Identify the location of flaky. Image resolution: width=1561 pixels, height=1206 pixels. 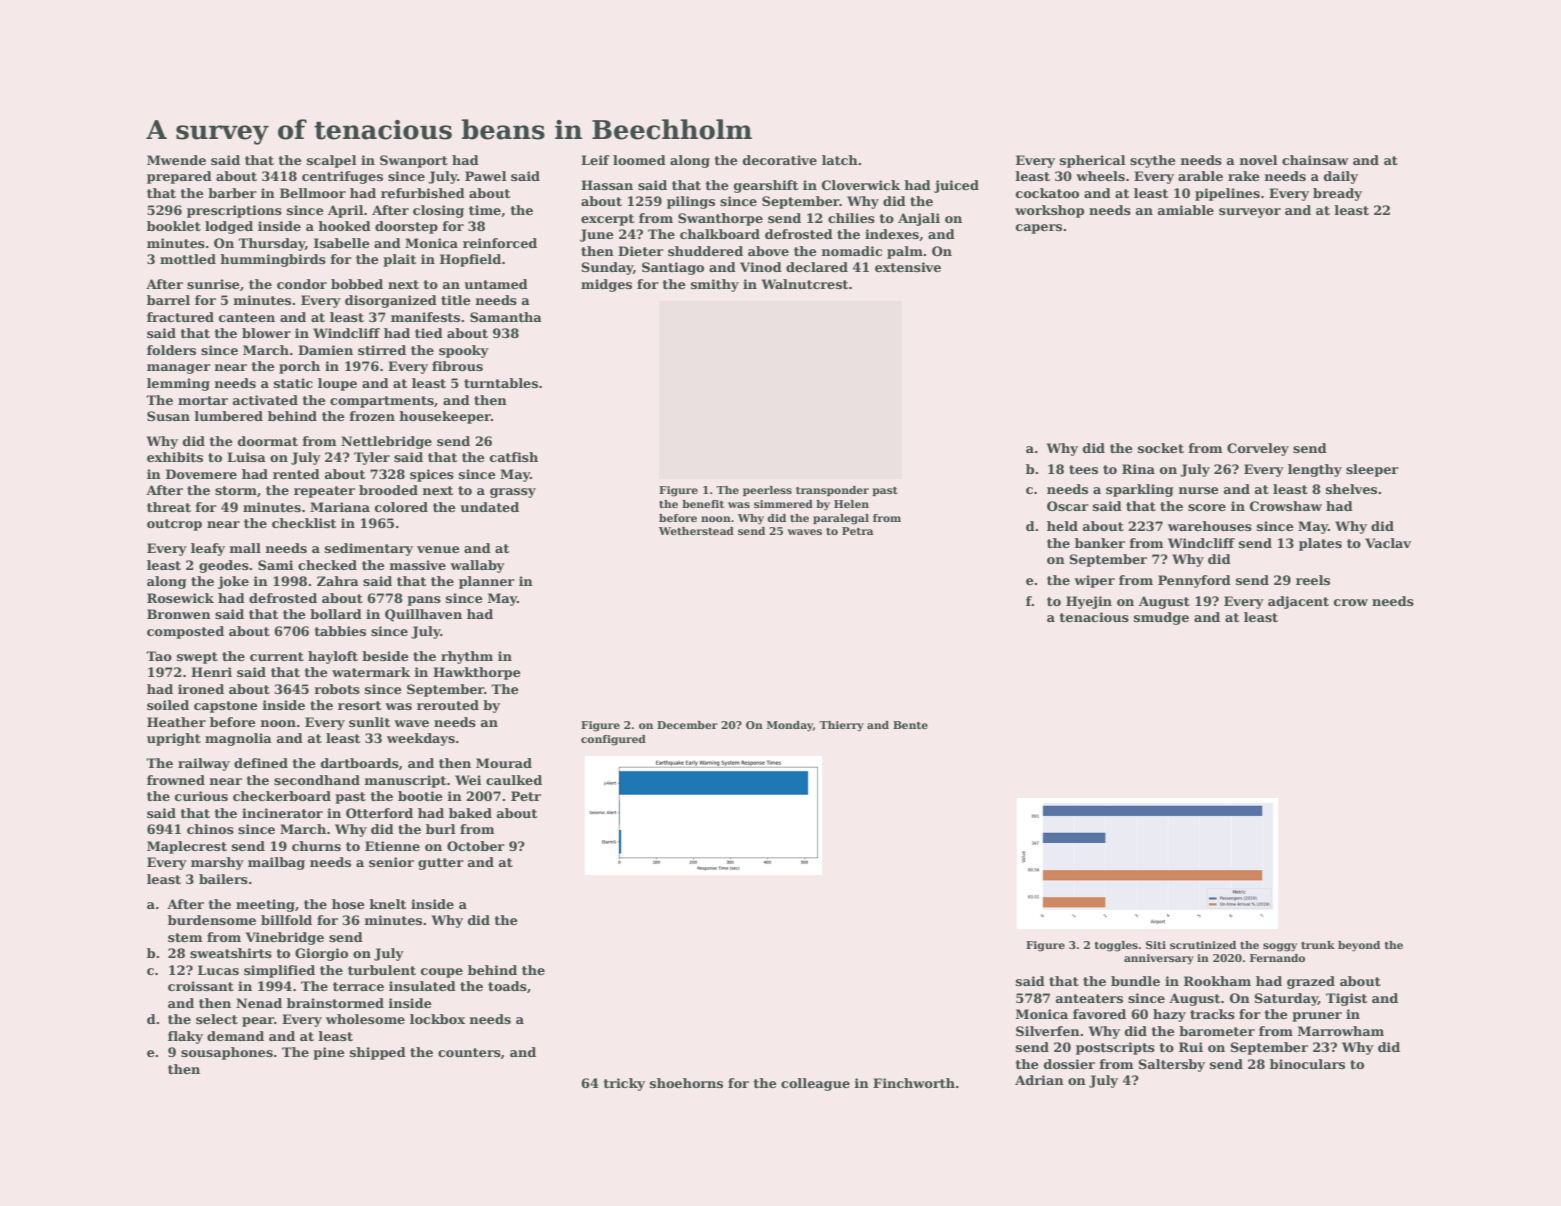
(185, 1037).
